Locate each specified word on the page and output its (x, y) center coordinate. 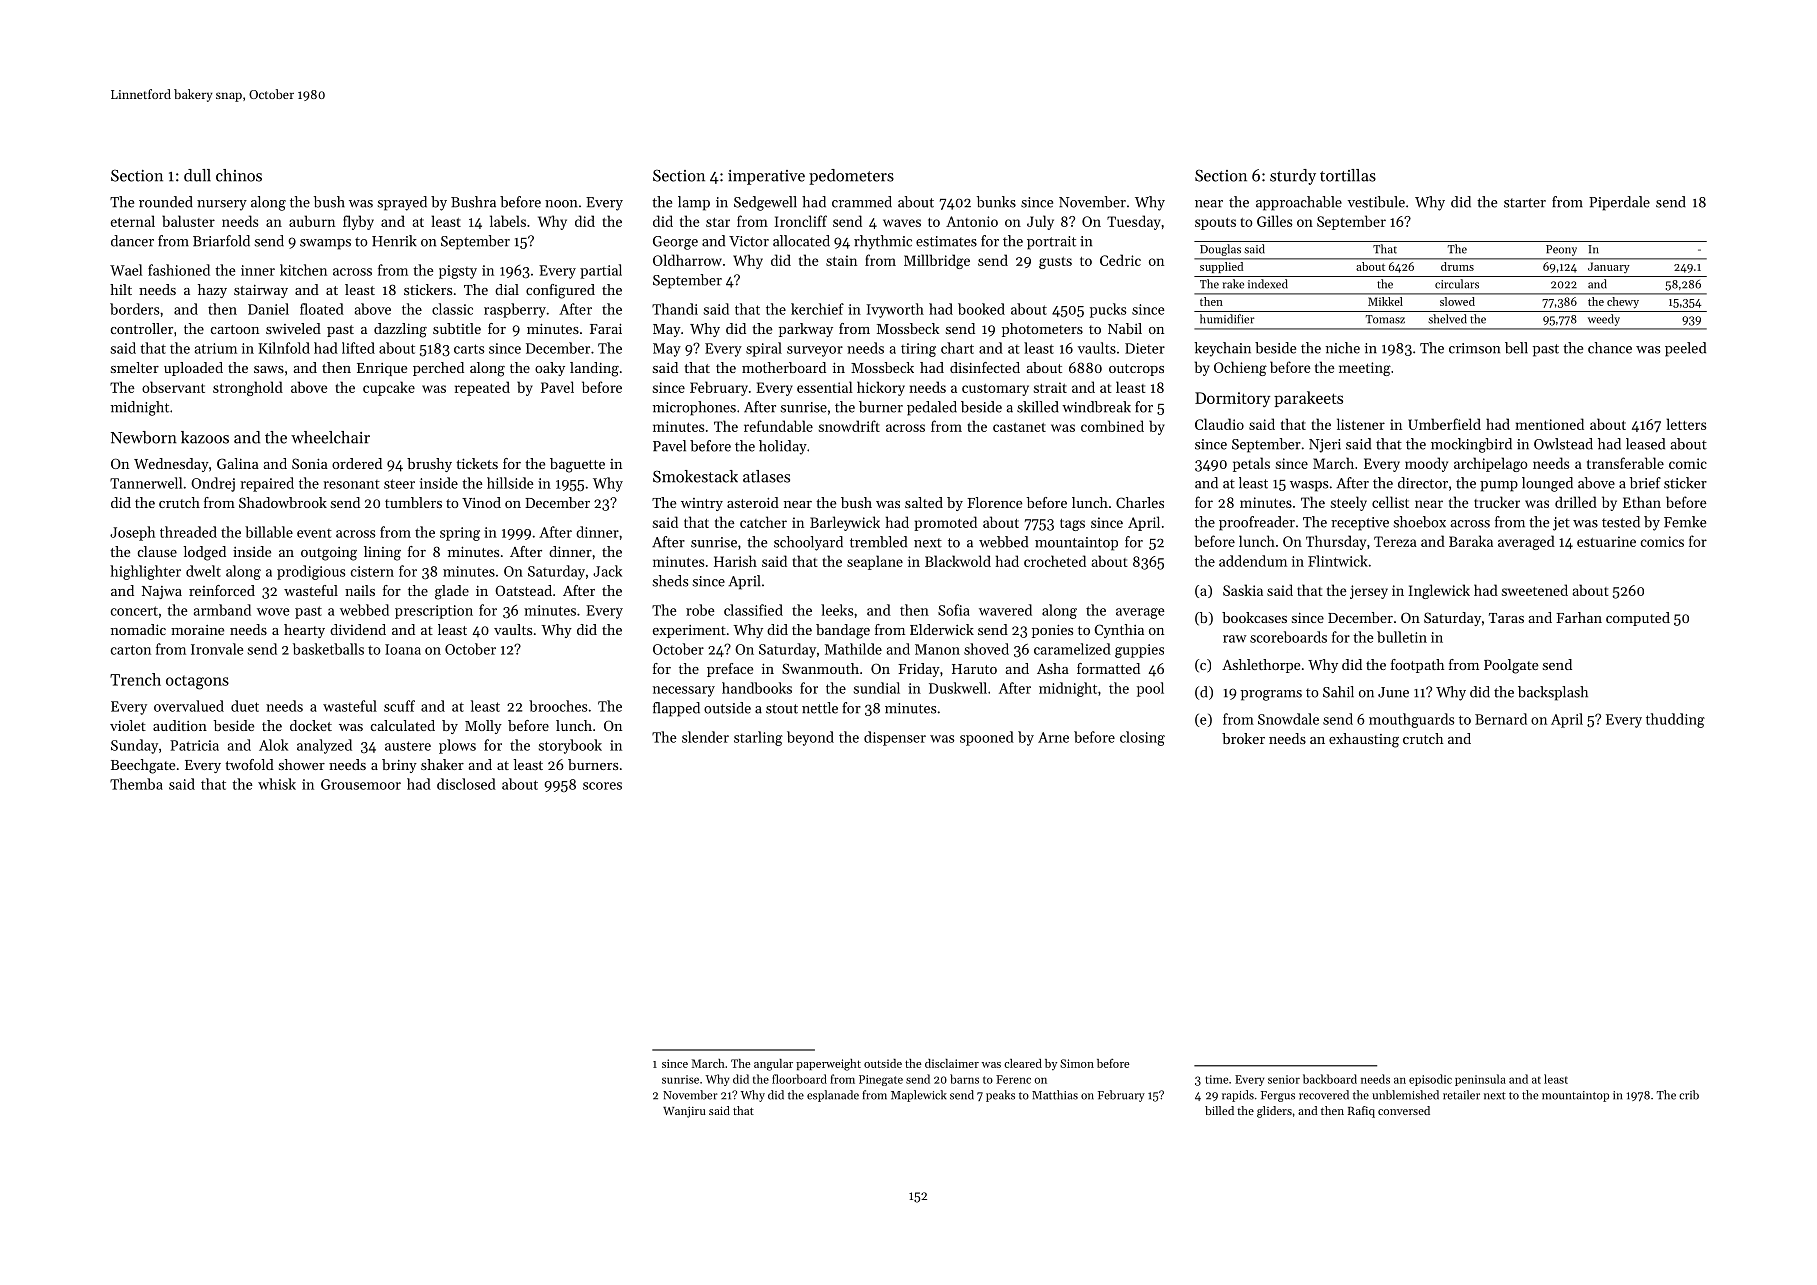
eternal (133, 221)
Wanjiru (684, 1112)
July (1040, 222)
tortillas (1348, 175)
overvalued (189, 706)
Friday (919, 670)
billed (1219, 1110)
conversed (1404, 1110)
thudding (1675, 720)
